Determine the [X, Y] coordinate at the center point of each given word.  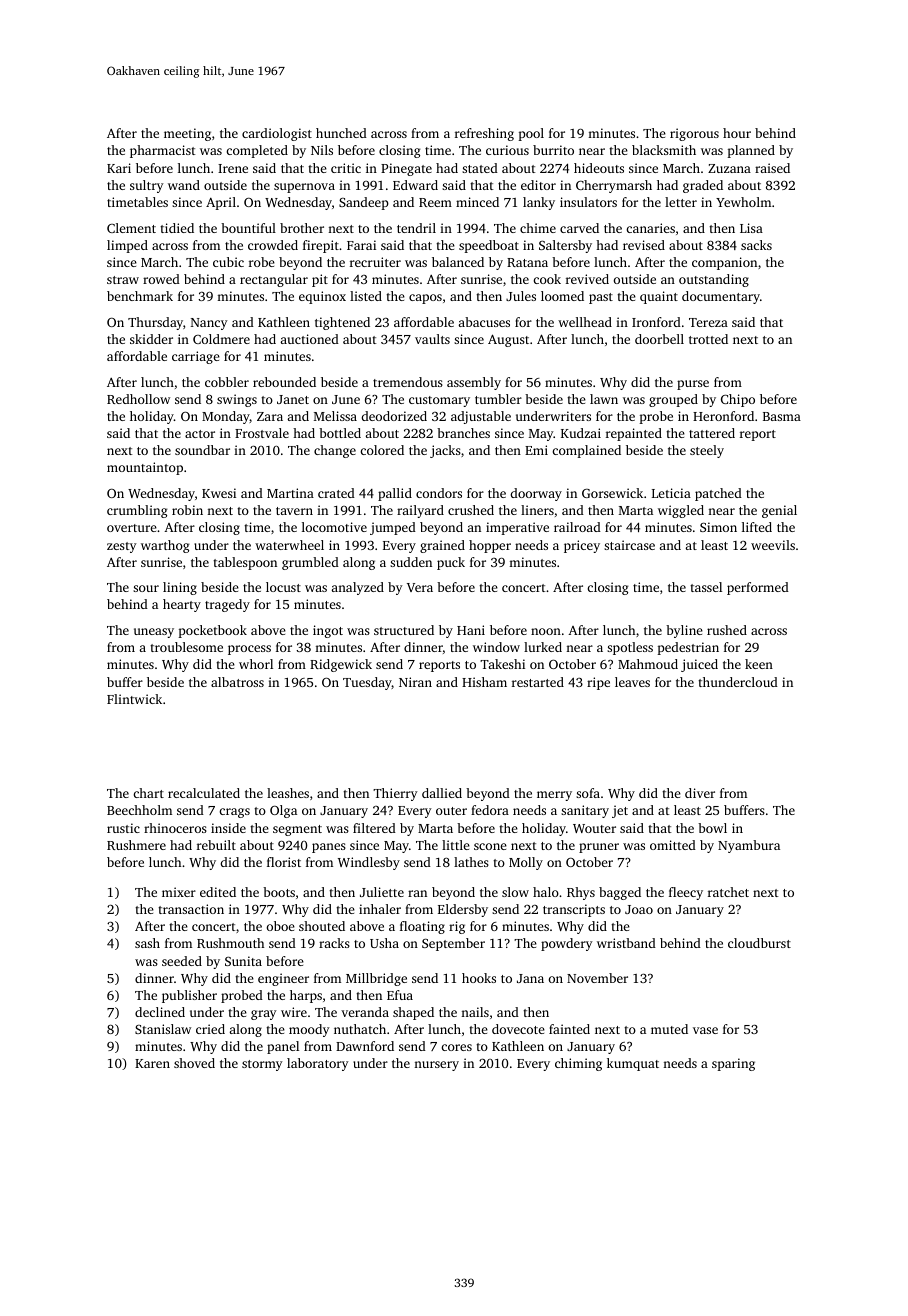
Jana [530, 978]
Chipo [738, 400]
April [221, 203]
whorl [256, 664]
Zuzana [729, 168]
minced [477, 202]
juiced [699, 665]
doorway [536, 494]
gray [264, 1015]
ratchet [728, 892]
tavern [294, 511]
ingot [328, 631]
